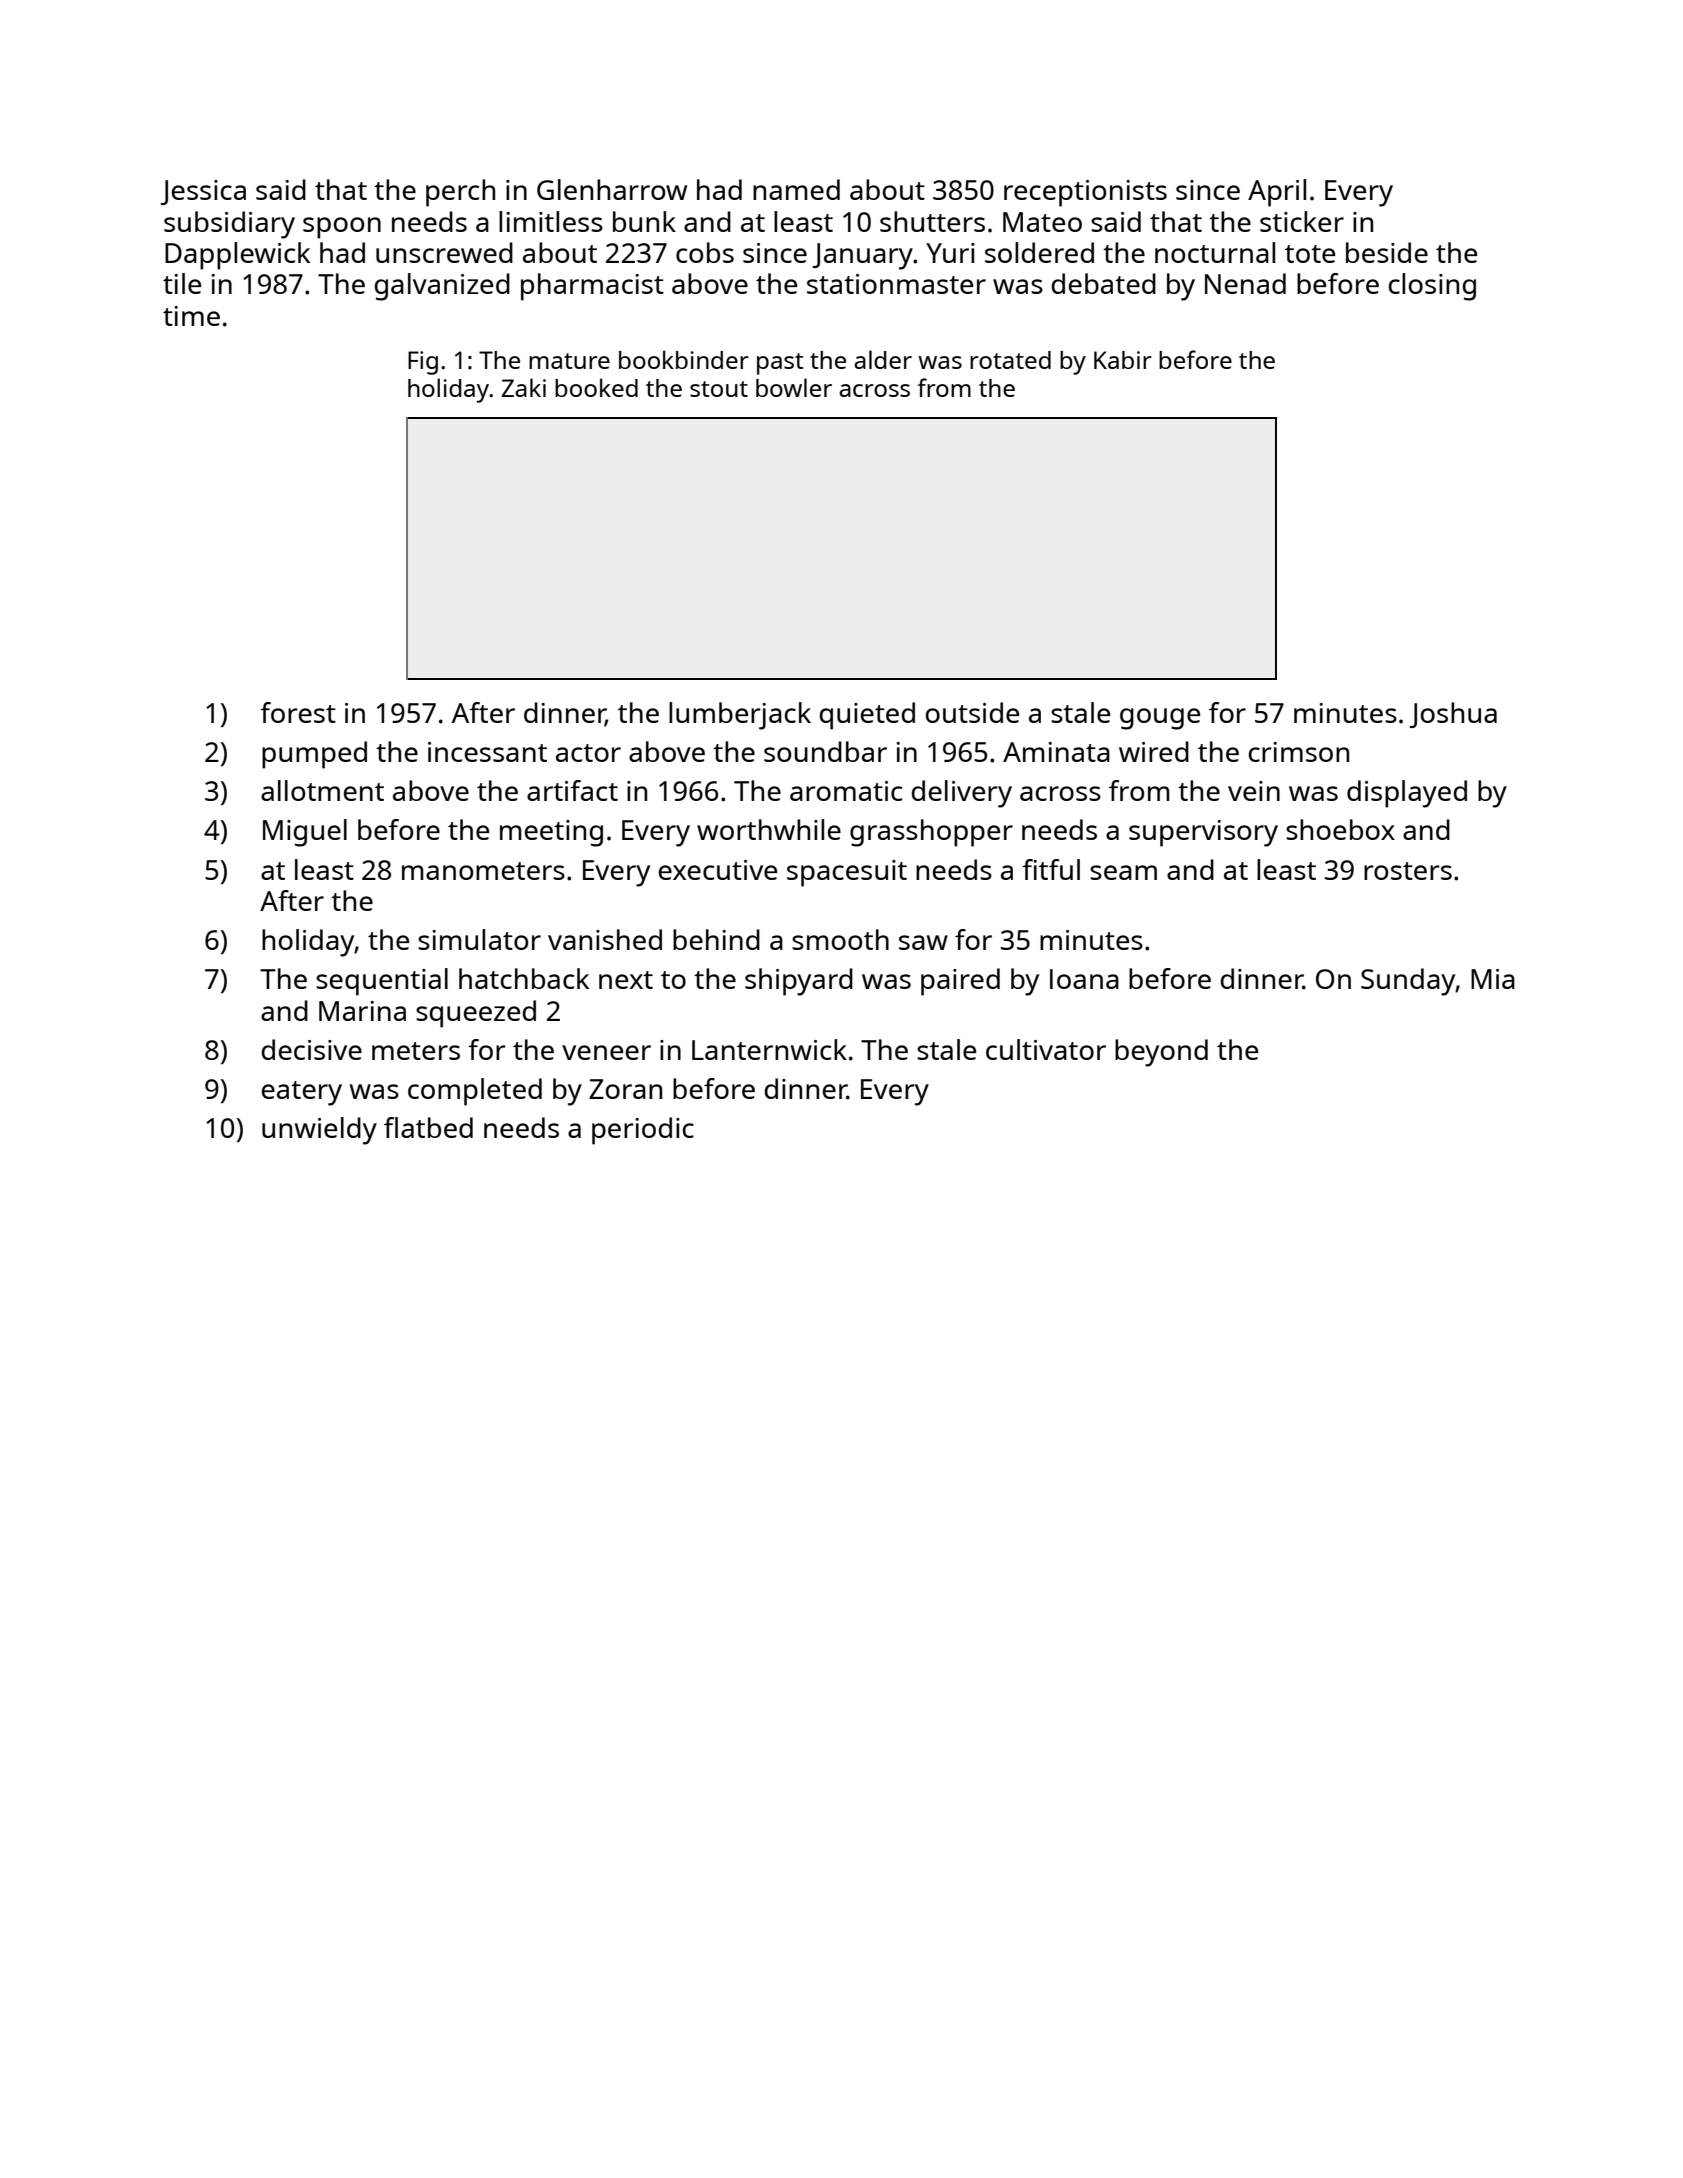  Describe the element at coordinates (1010, 360) in the screenshot. I see `rotated` at that location.
